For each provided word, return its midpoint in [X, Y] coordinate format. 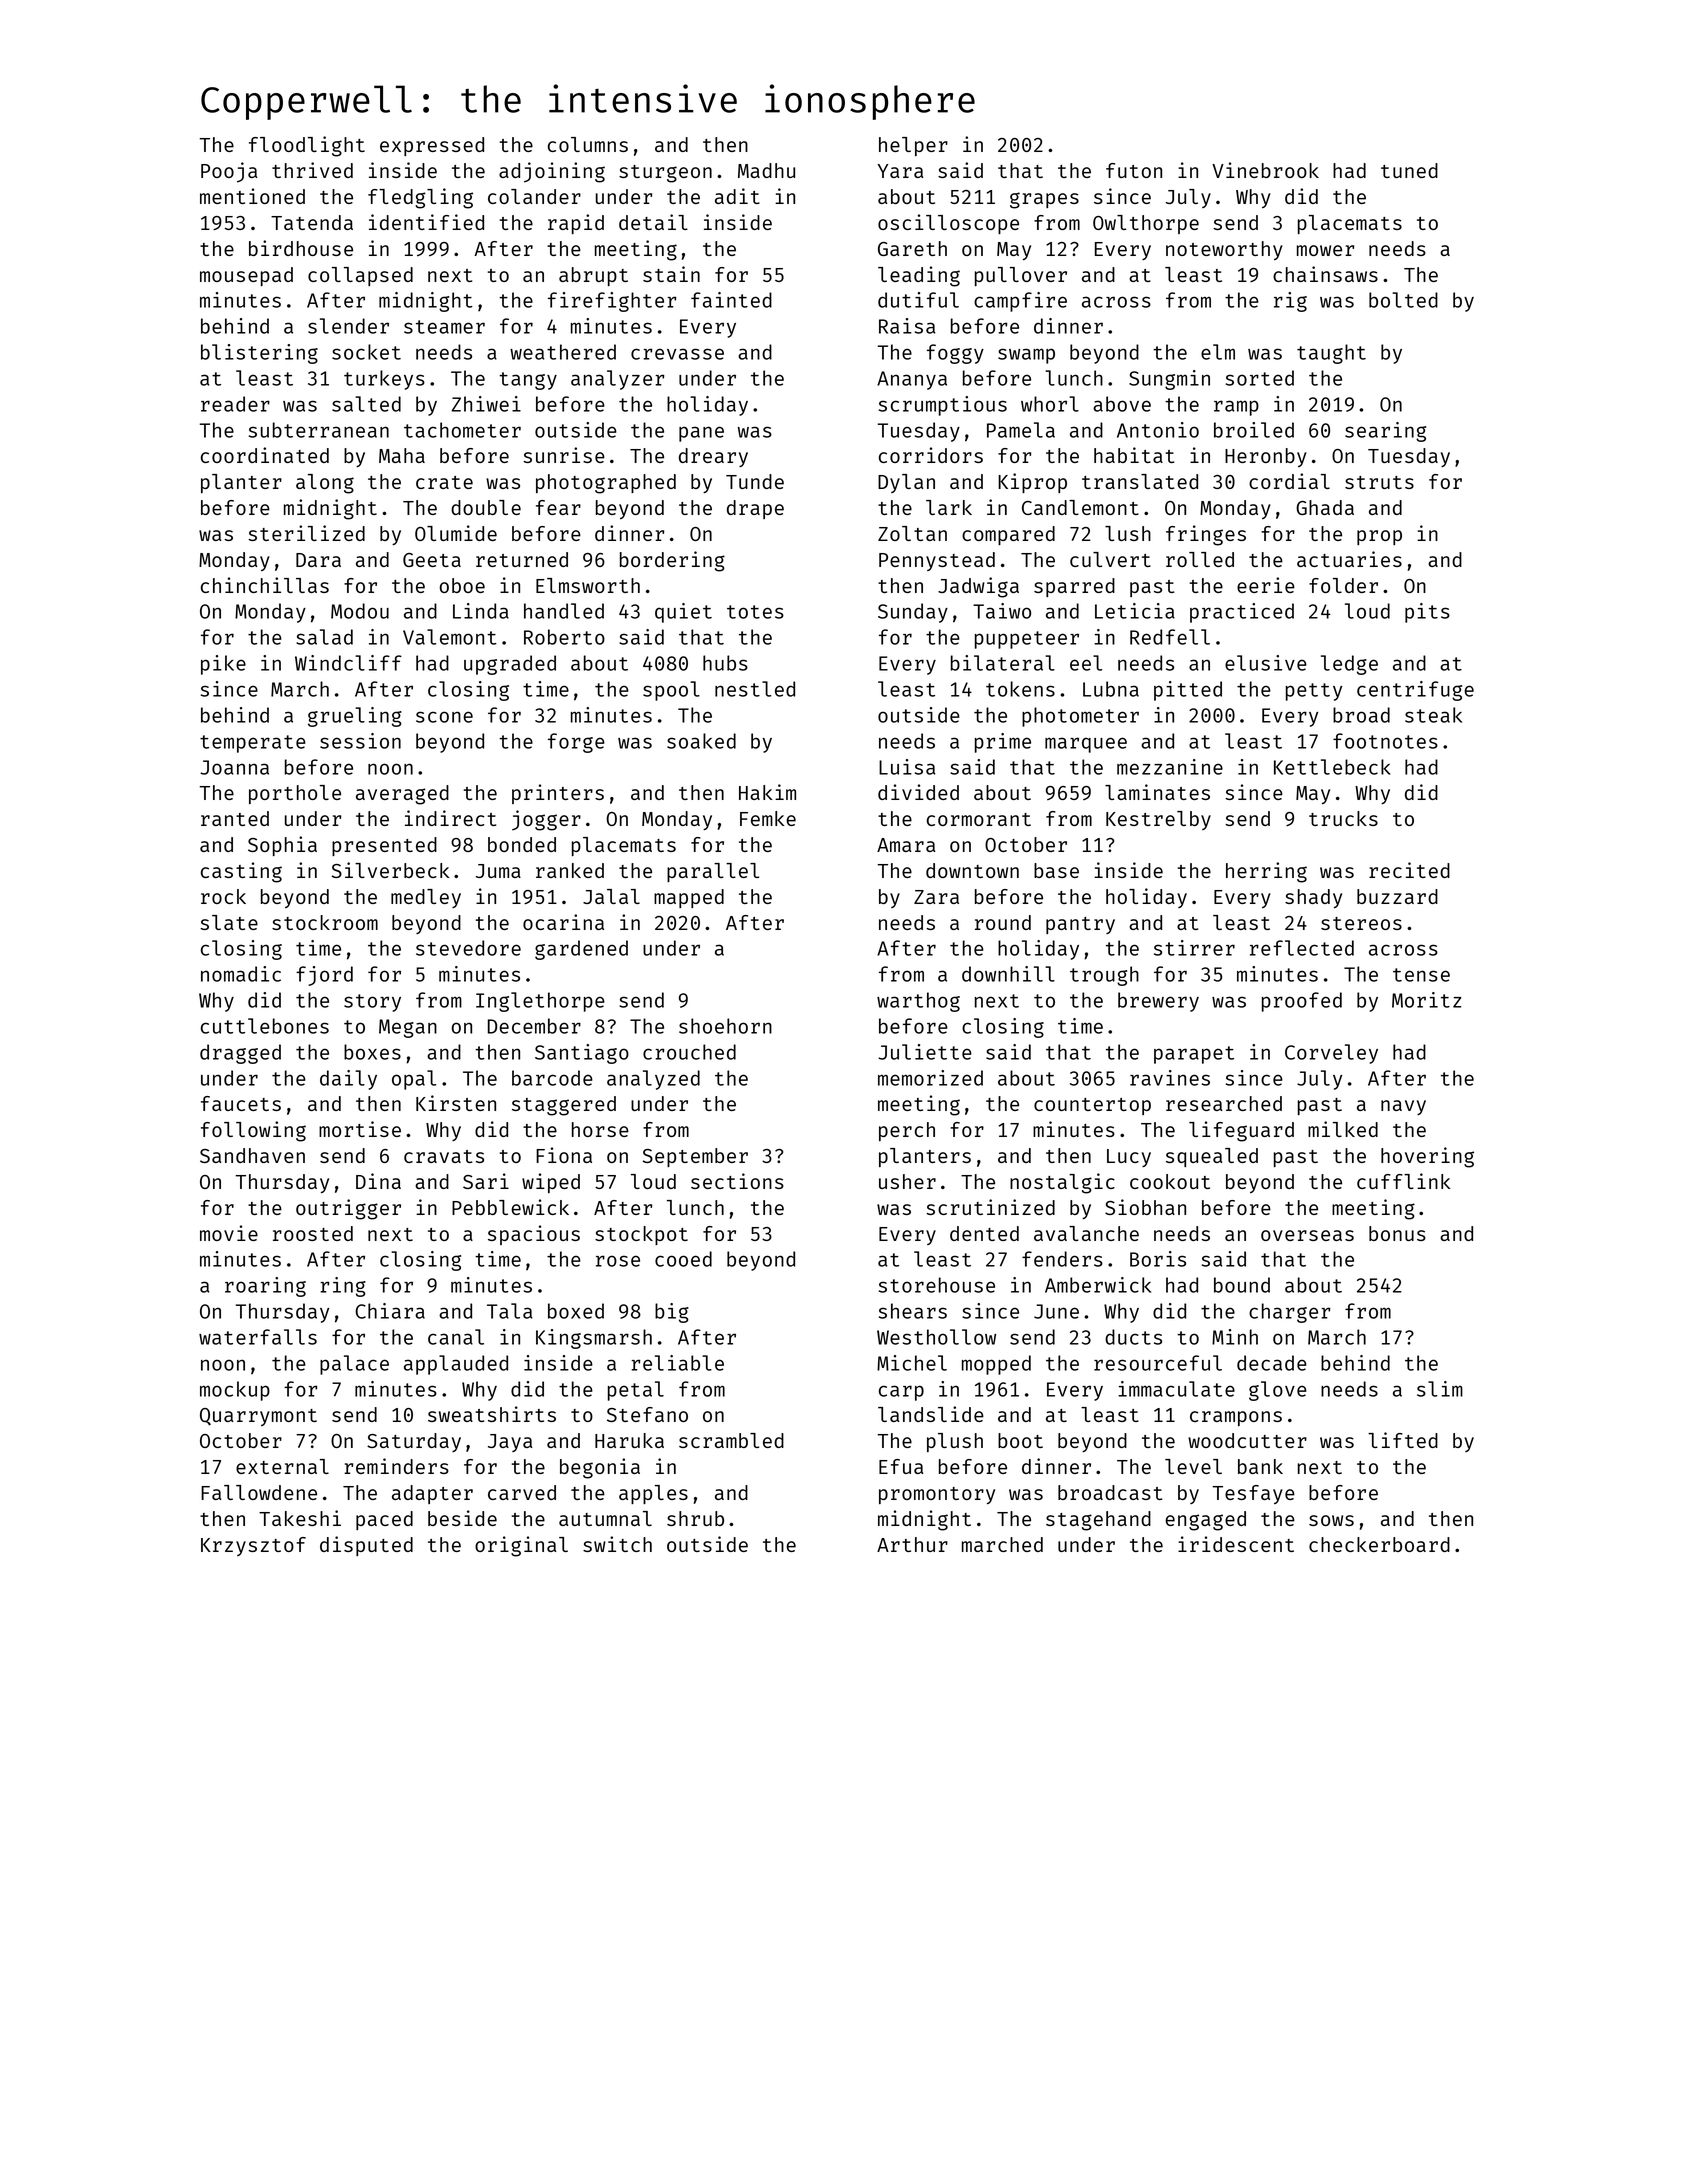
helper [913, 146]
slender [348, 326]
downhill [1008, 974]
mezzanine [1170, 767]
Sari [486, 1181]
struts [1379, 482]
